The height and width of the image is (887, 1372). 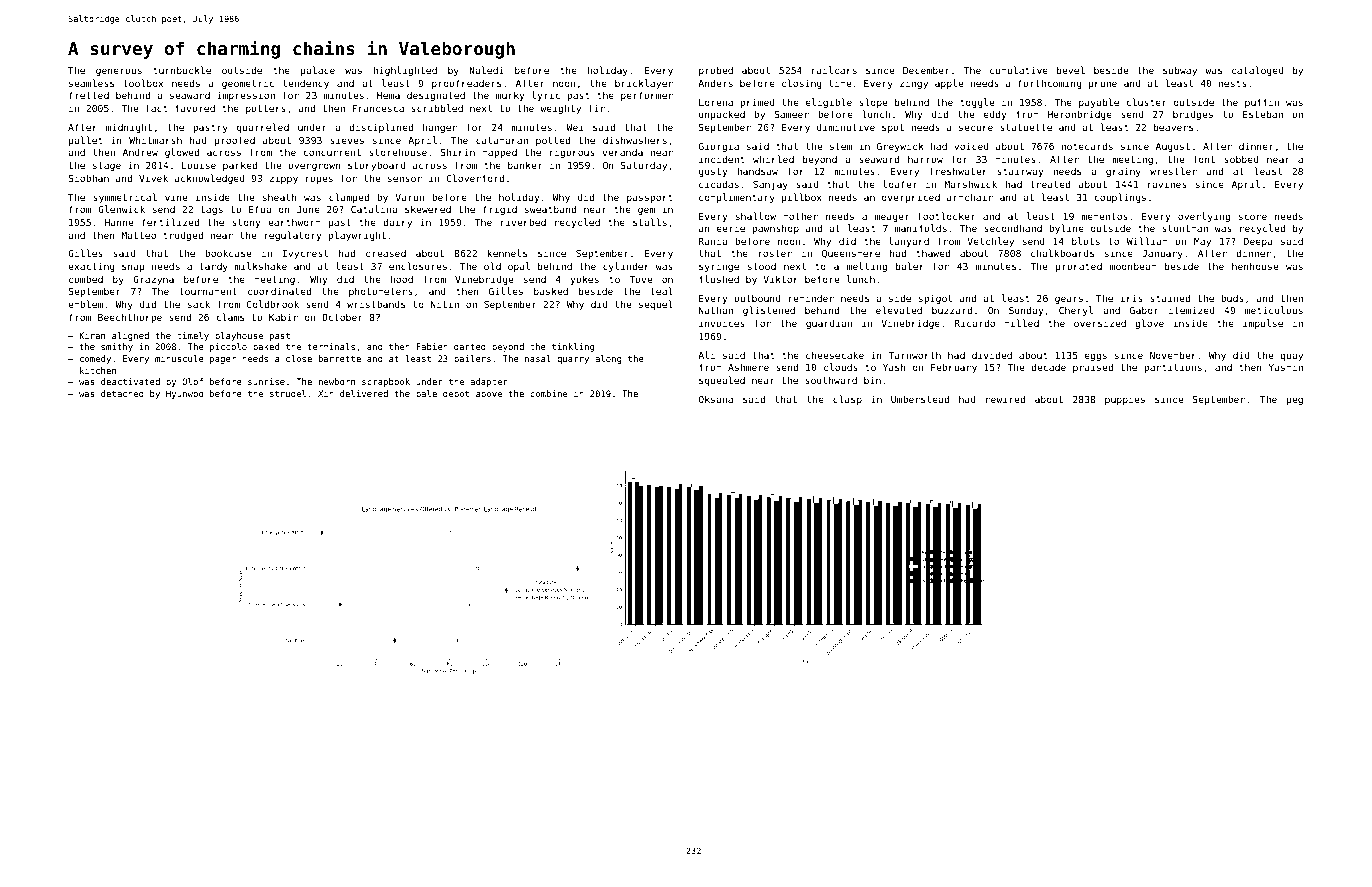 I want to click on palace, so click(x=318, y=71).
